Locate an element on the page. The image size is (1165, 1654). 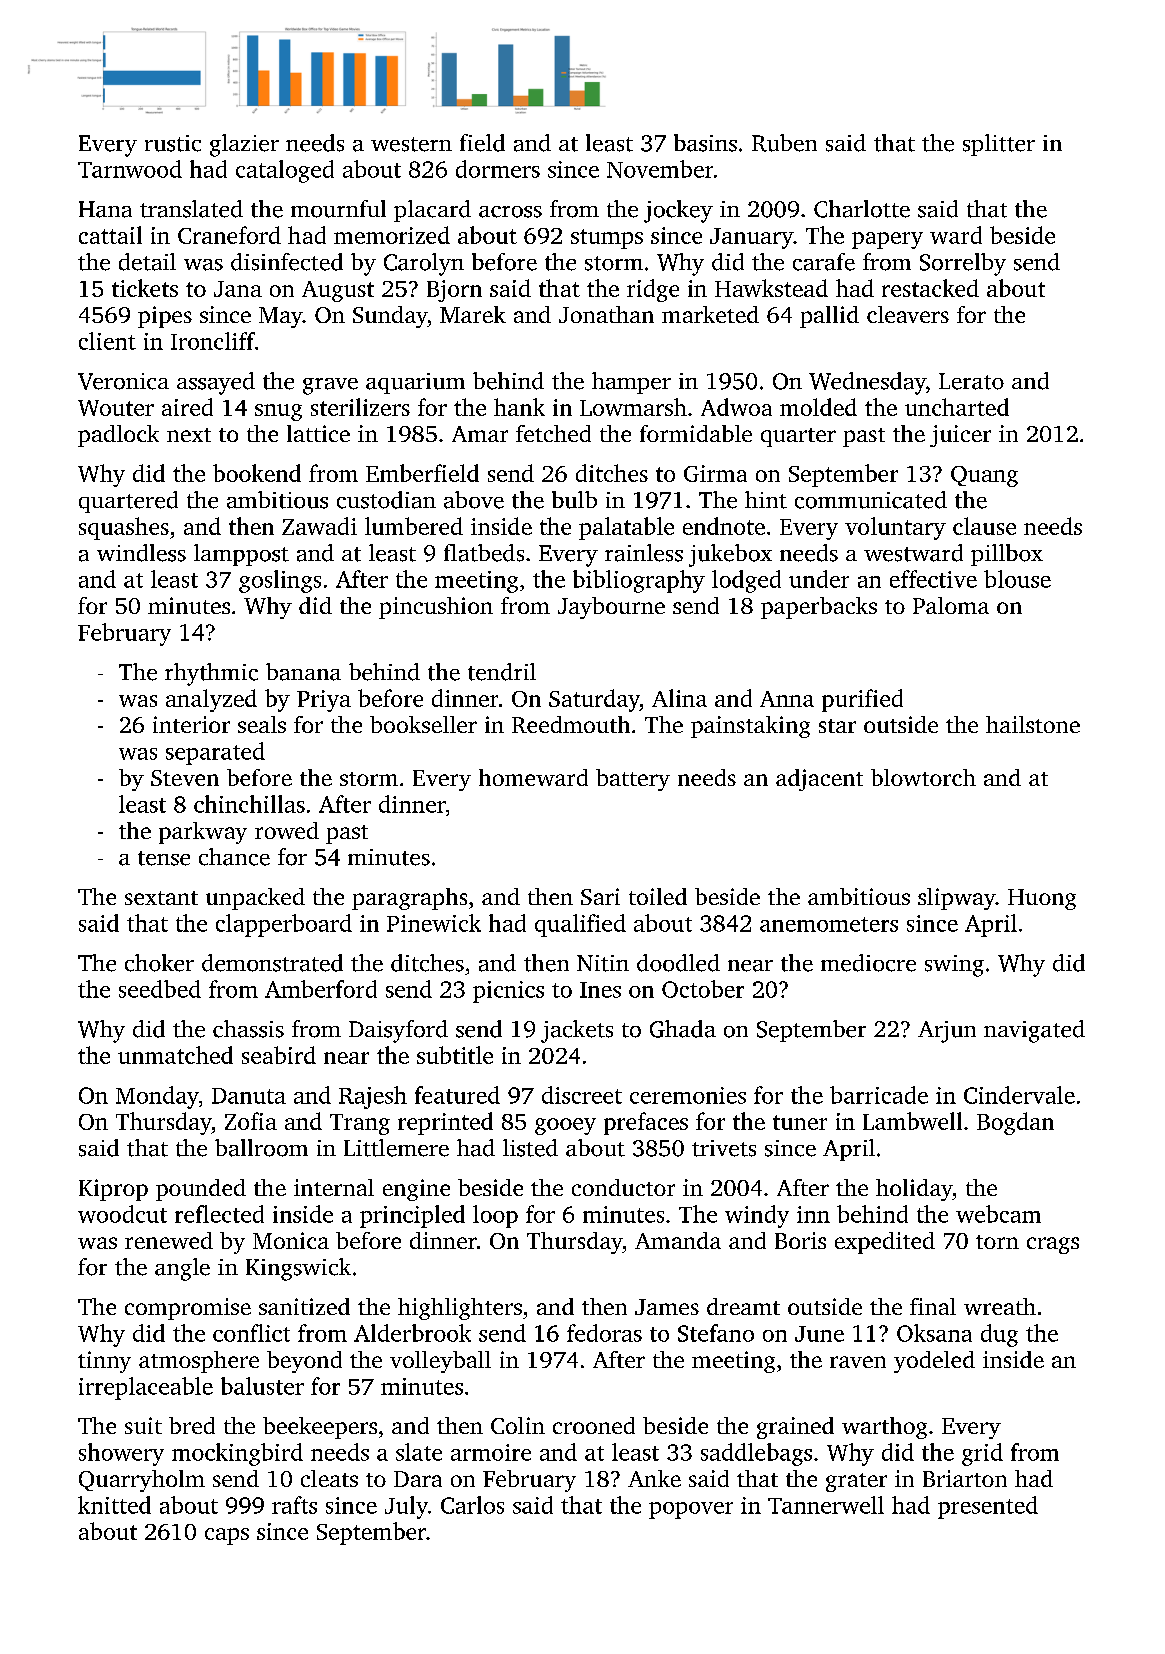
paragraphs is located at coordinates (409, 899).
